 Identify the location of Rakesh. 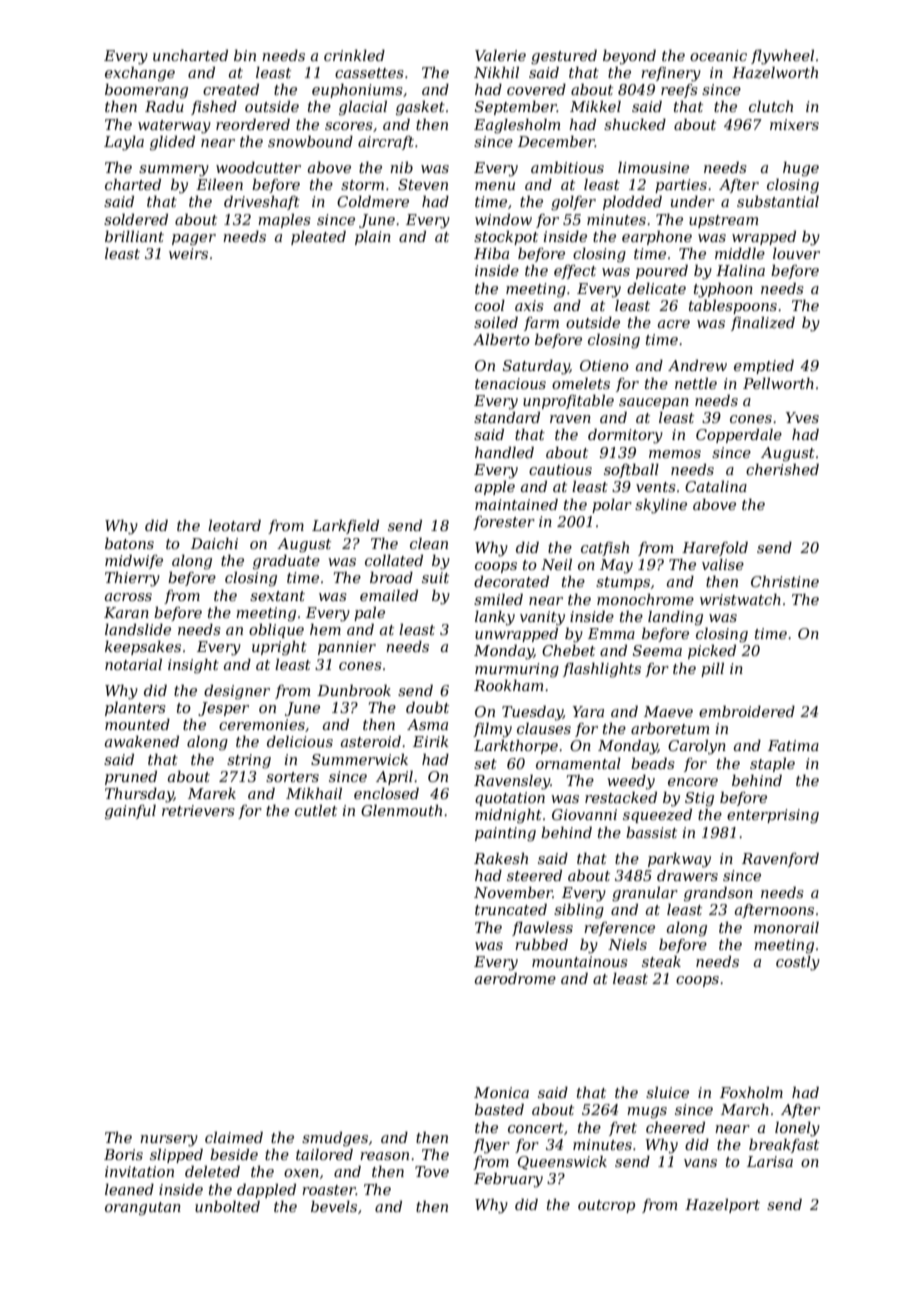
(501, 858).
